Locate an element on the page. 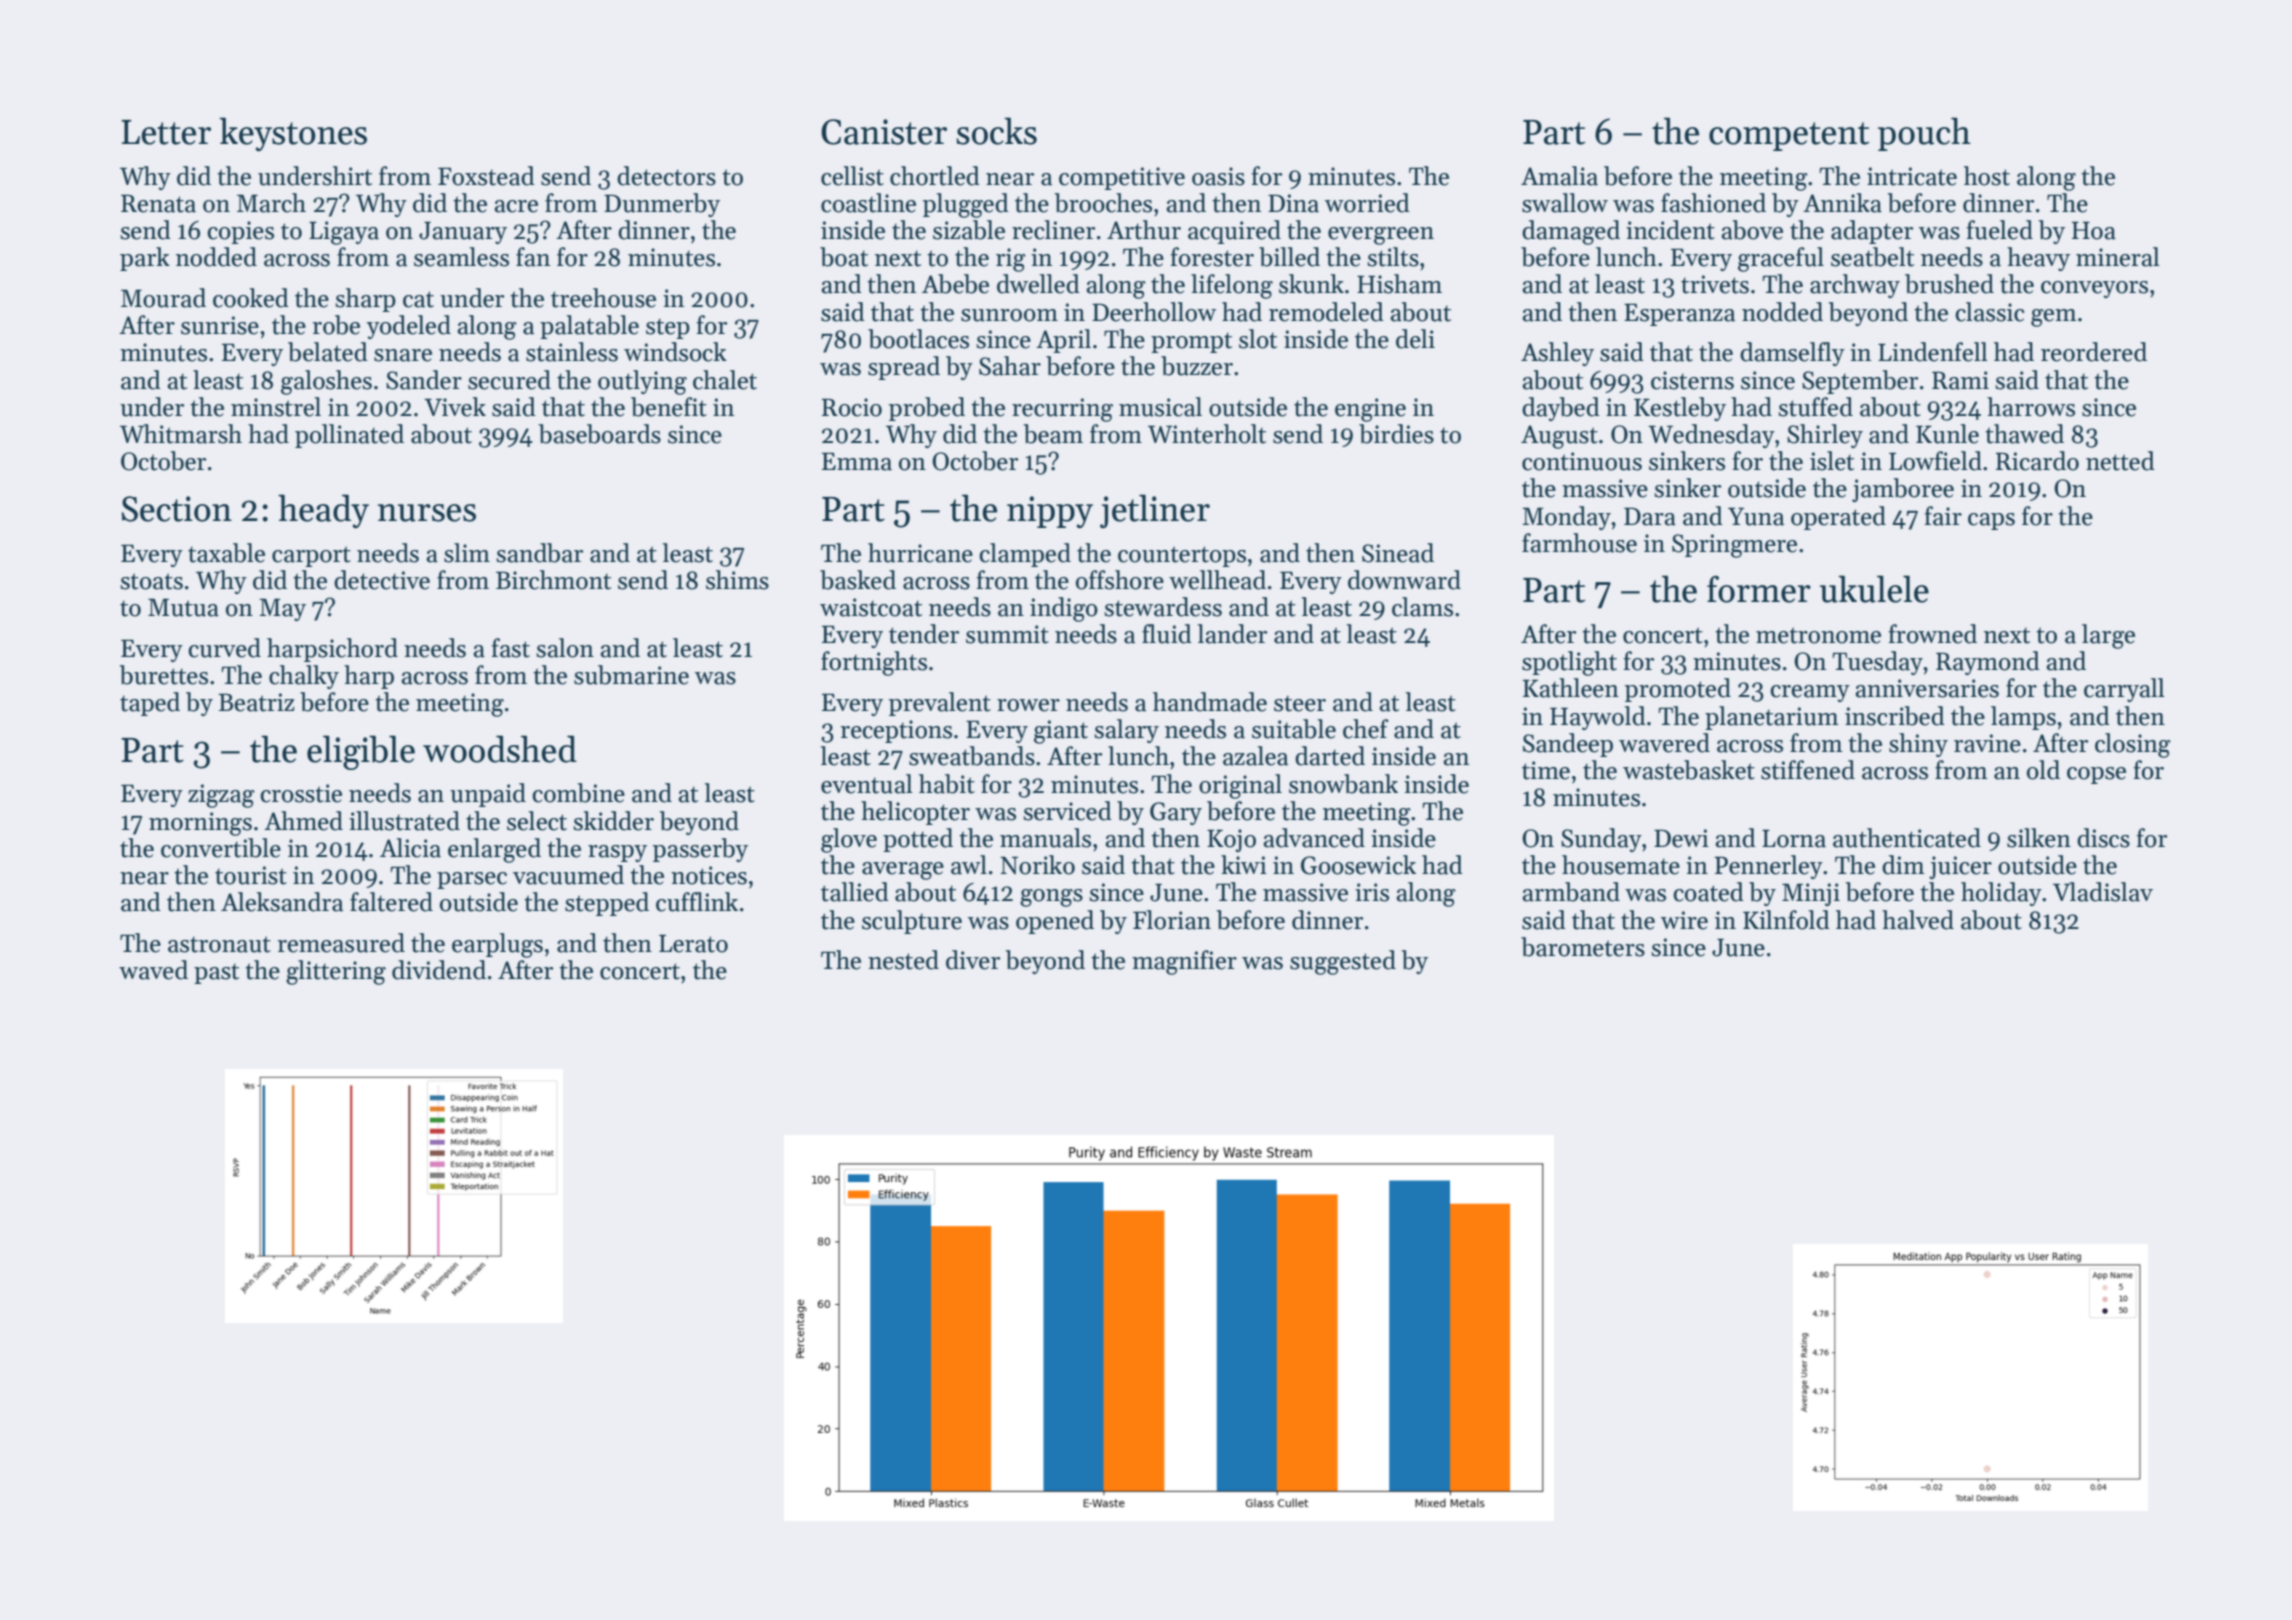 This image has width=2292, height=1620. dwelled is located at coordinates (1038, 284).
